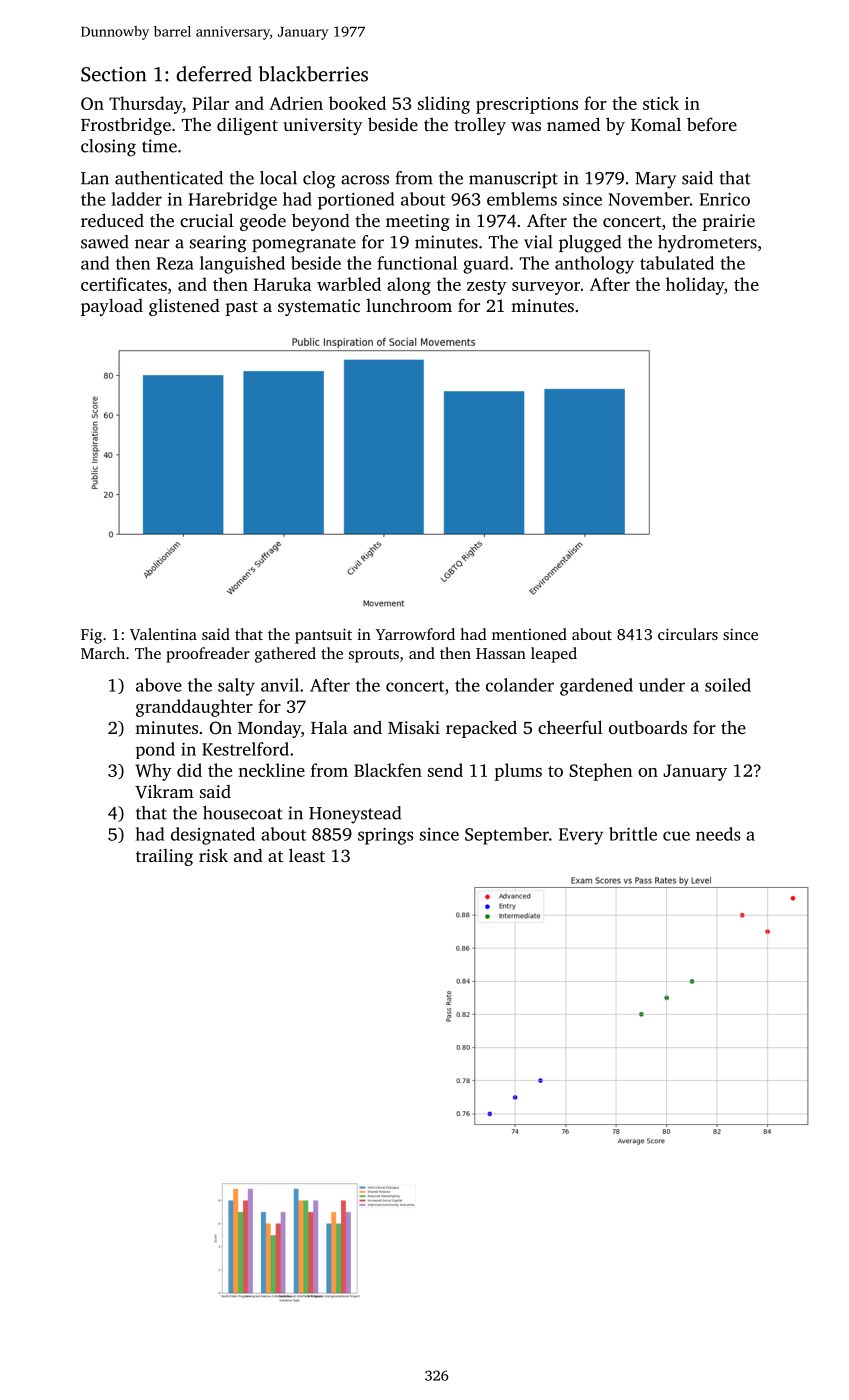  Describe the element at coordinates (728, 685) in the screenshot. I see `soiled` at that location.
